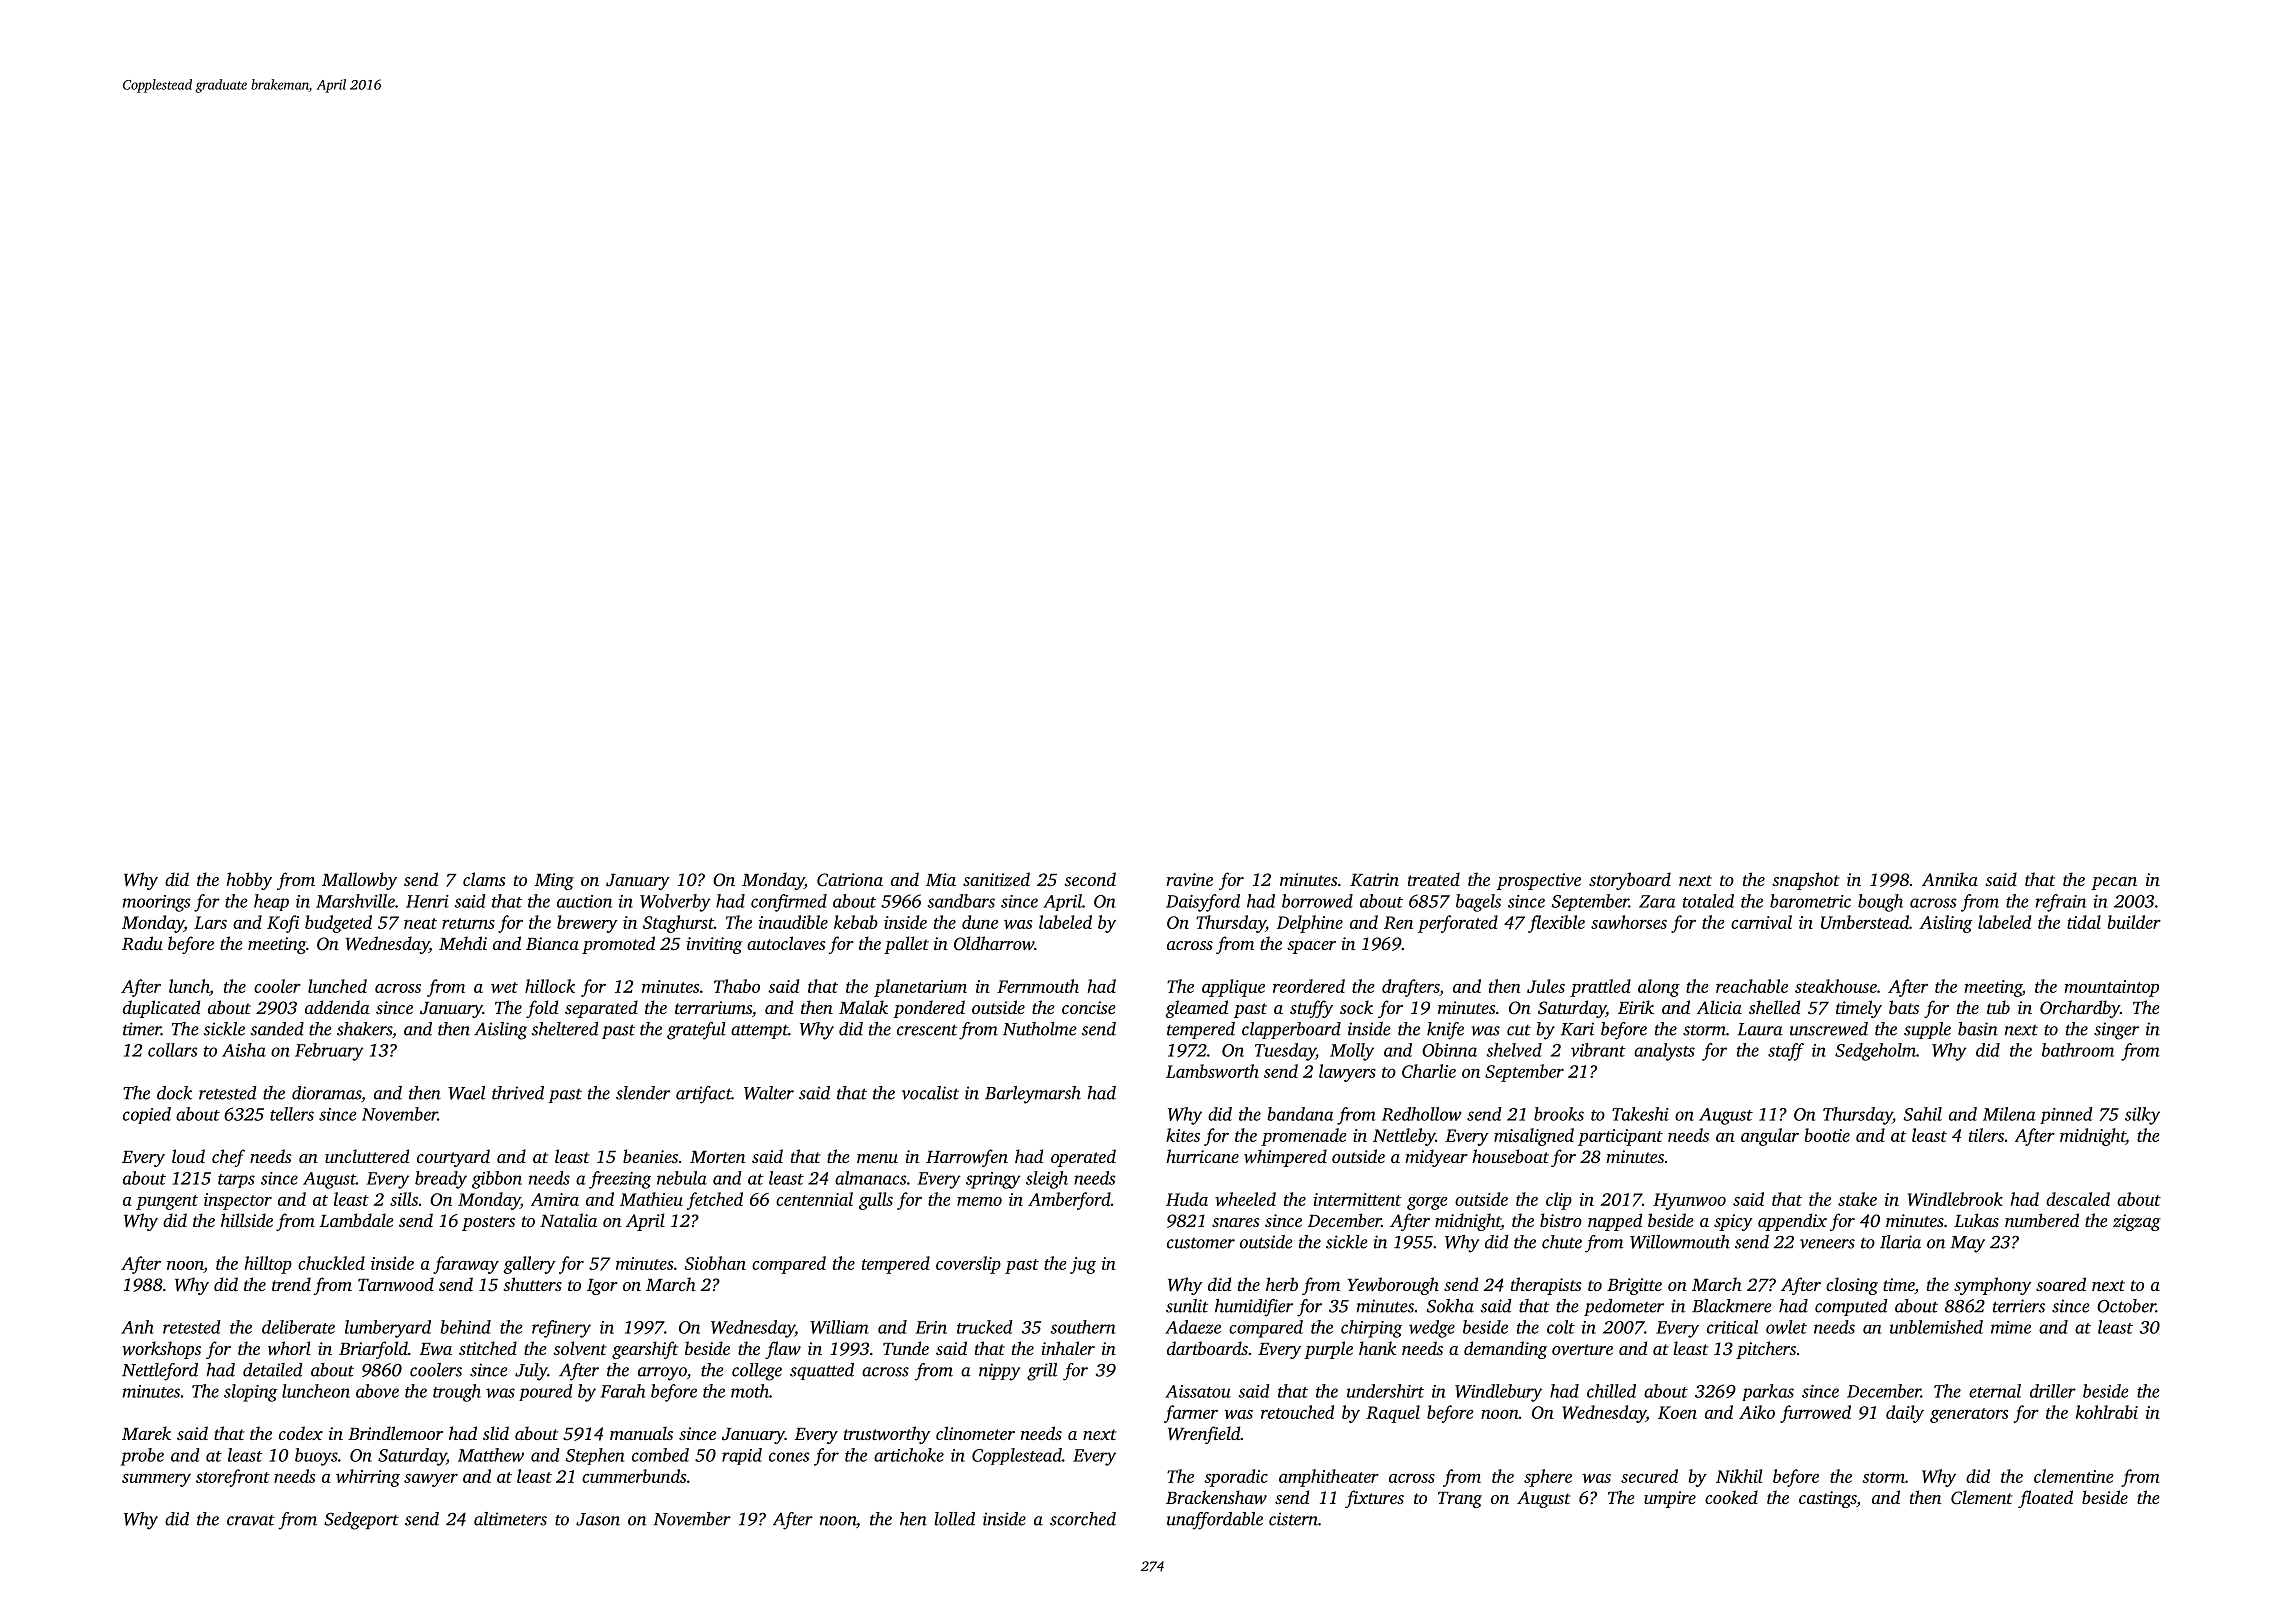 The width and height of the screenshot is (2282, 1614). What do you see at coordinates (291, 1284) in the screenshot?
I see `trend` at bounding box center [291, 1284].
